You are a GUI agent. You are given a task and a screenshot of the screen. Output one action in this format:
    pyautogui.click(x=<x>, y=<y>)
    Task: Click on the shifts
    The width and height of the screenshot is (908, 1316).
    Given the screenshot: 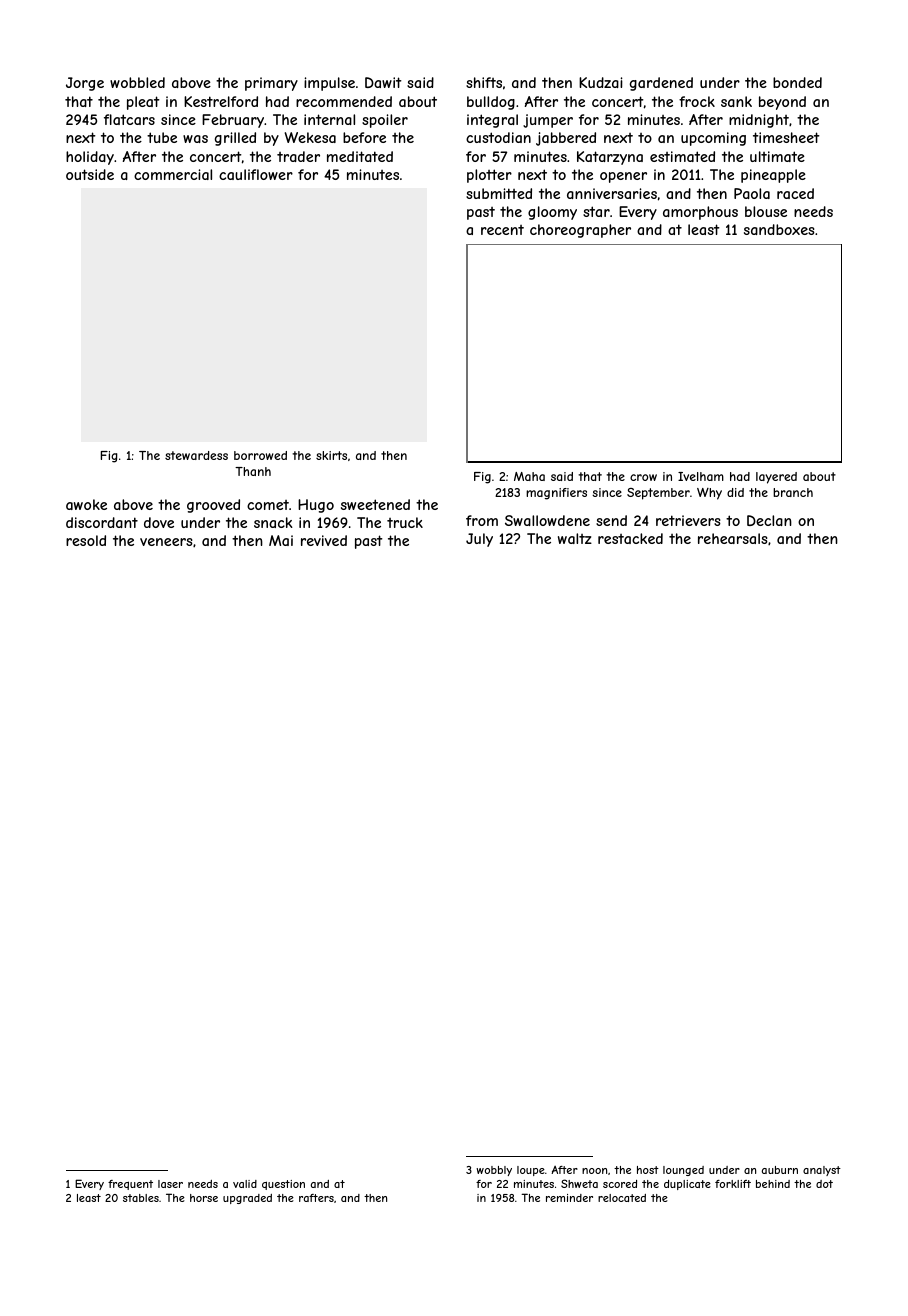 What is the action you would take?
    pyautogui.click(x=484, y=82)
